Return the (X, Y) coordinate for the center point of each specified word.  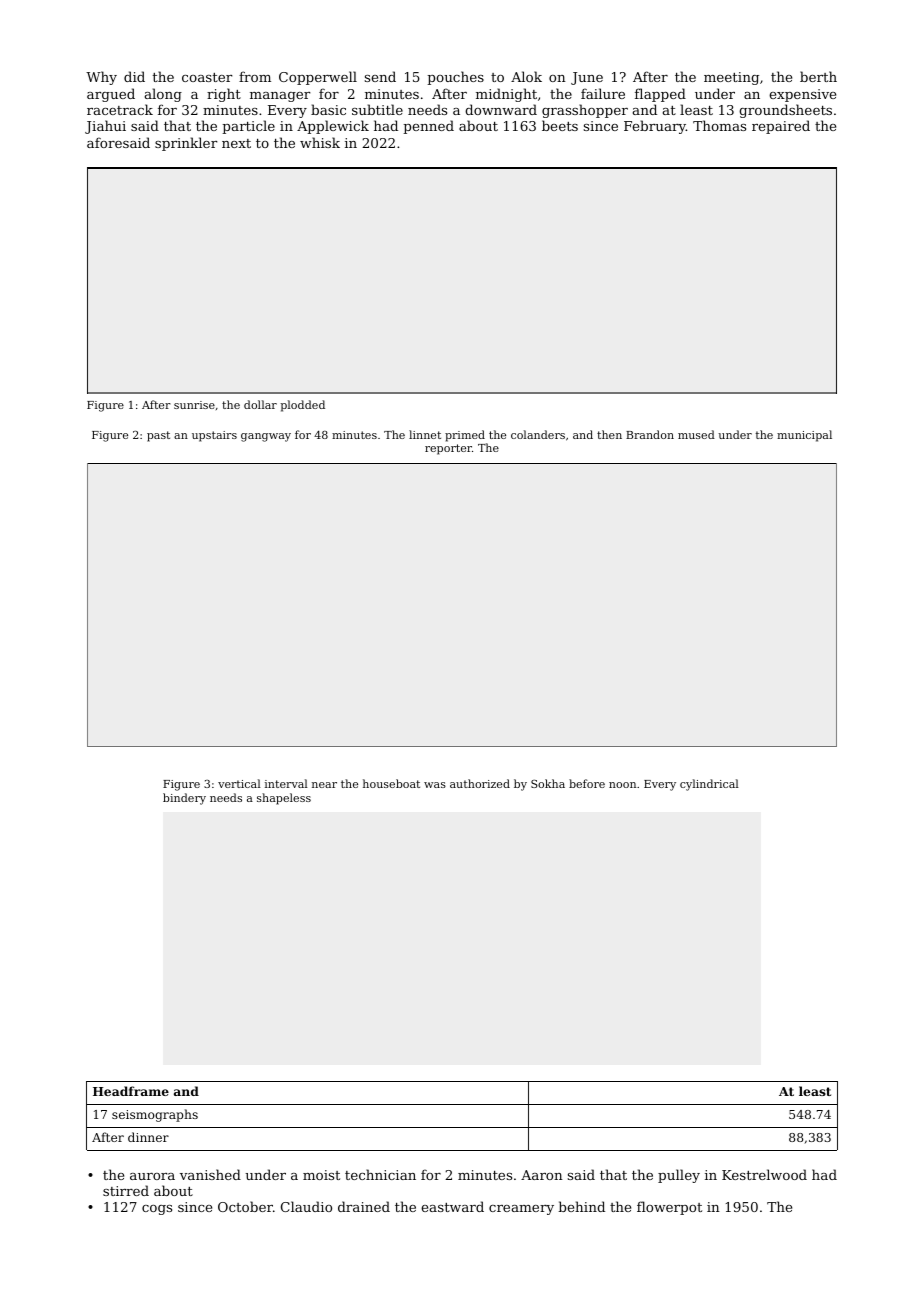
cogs (157, 1210)
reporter (448, 449)
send (380, 76)
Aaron (542, 1175)
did (134, 76)
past (158, 436)
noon (622, 785)
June (587, 78)
